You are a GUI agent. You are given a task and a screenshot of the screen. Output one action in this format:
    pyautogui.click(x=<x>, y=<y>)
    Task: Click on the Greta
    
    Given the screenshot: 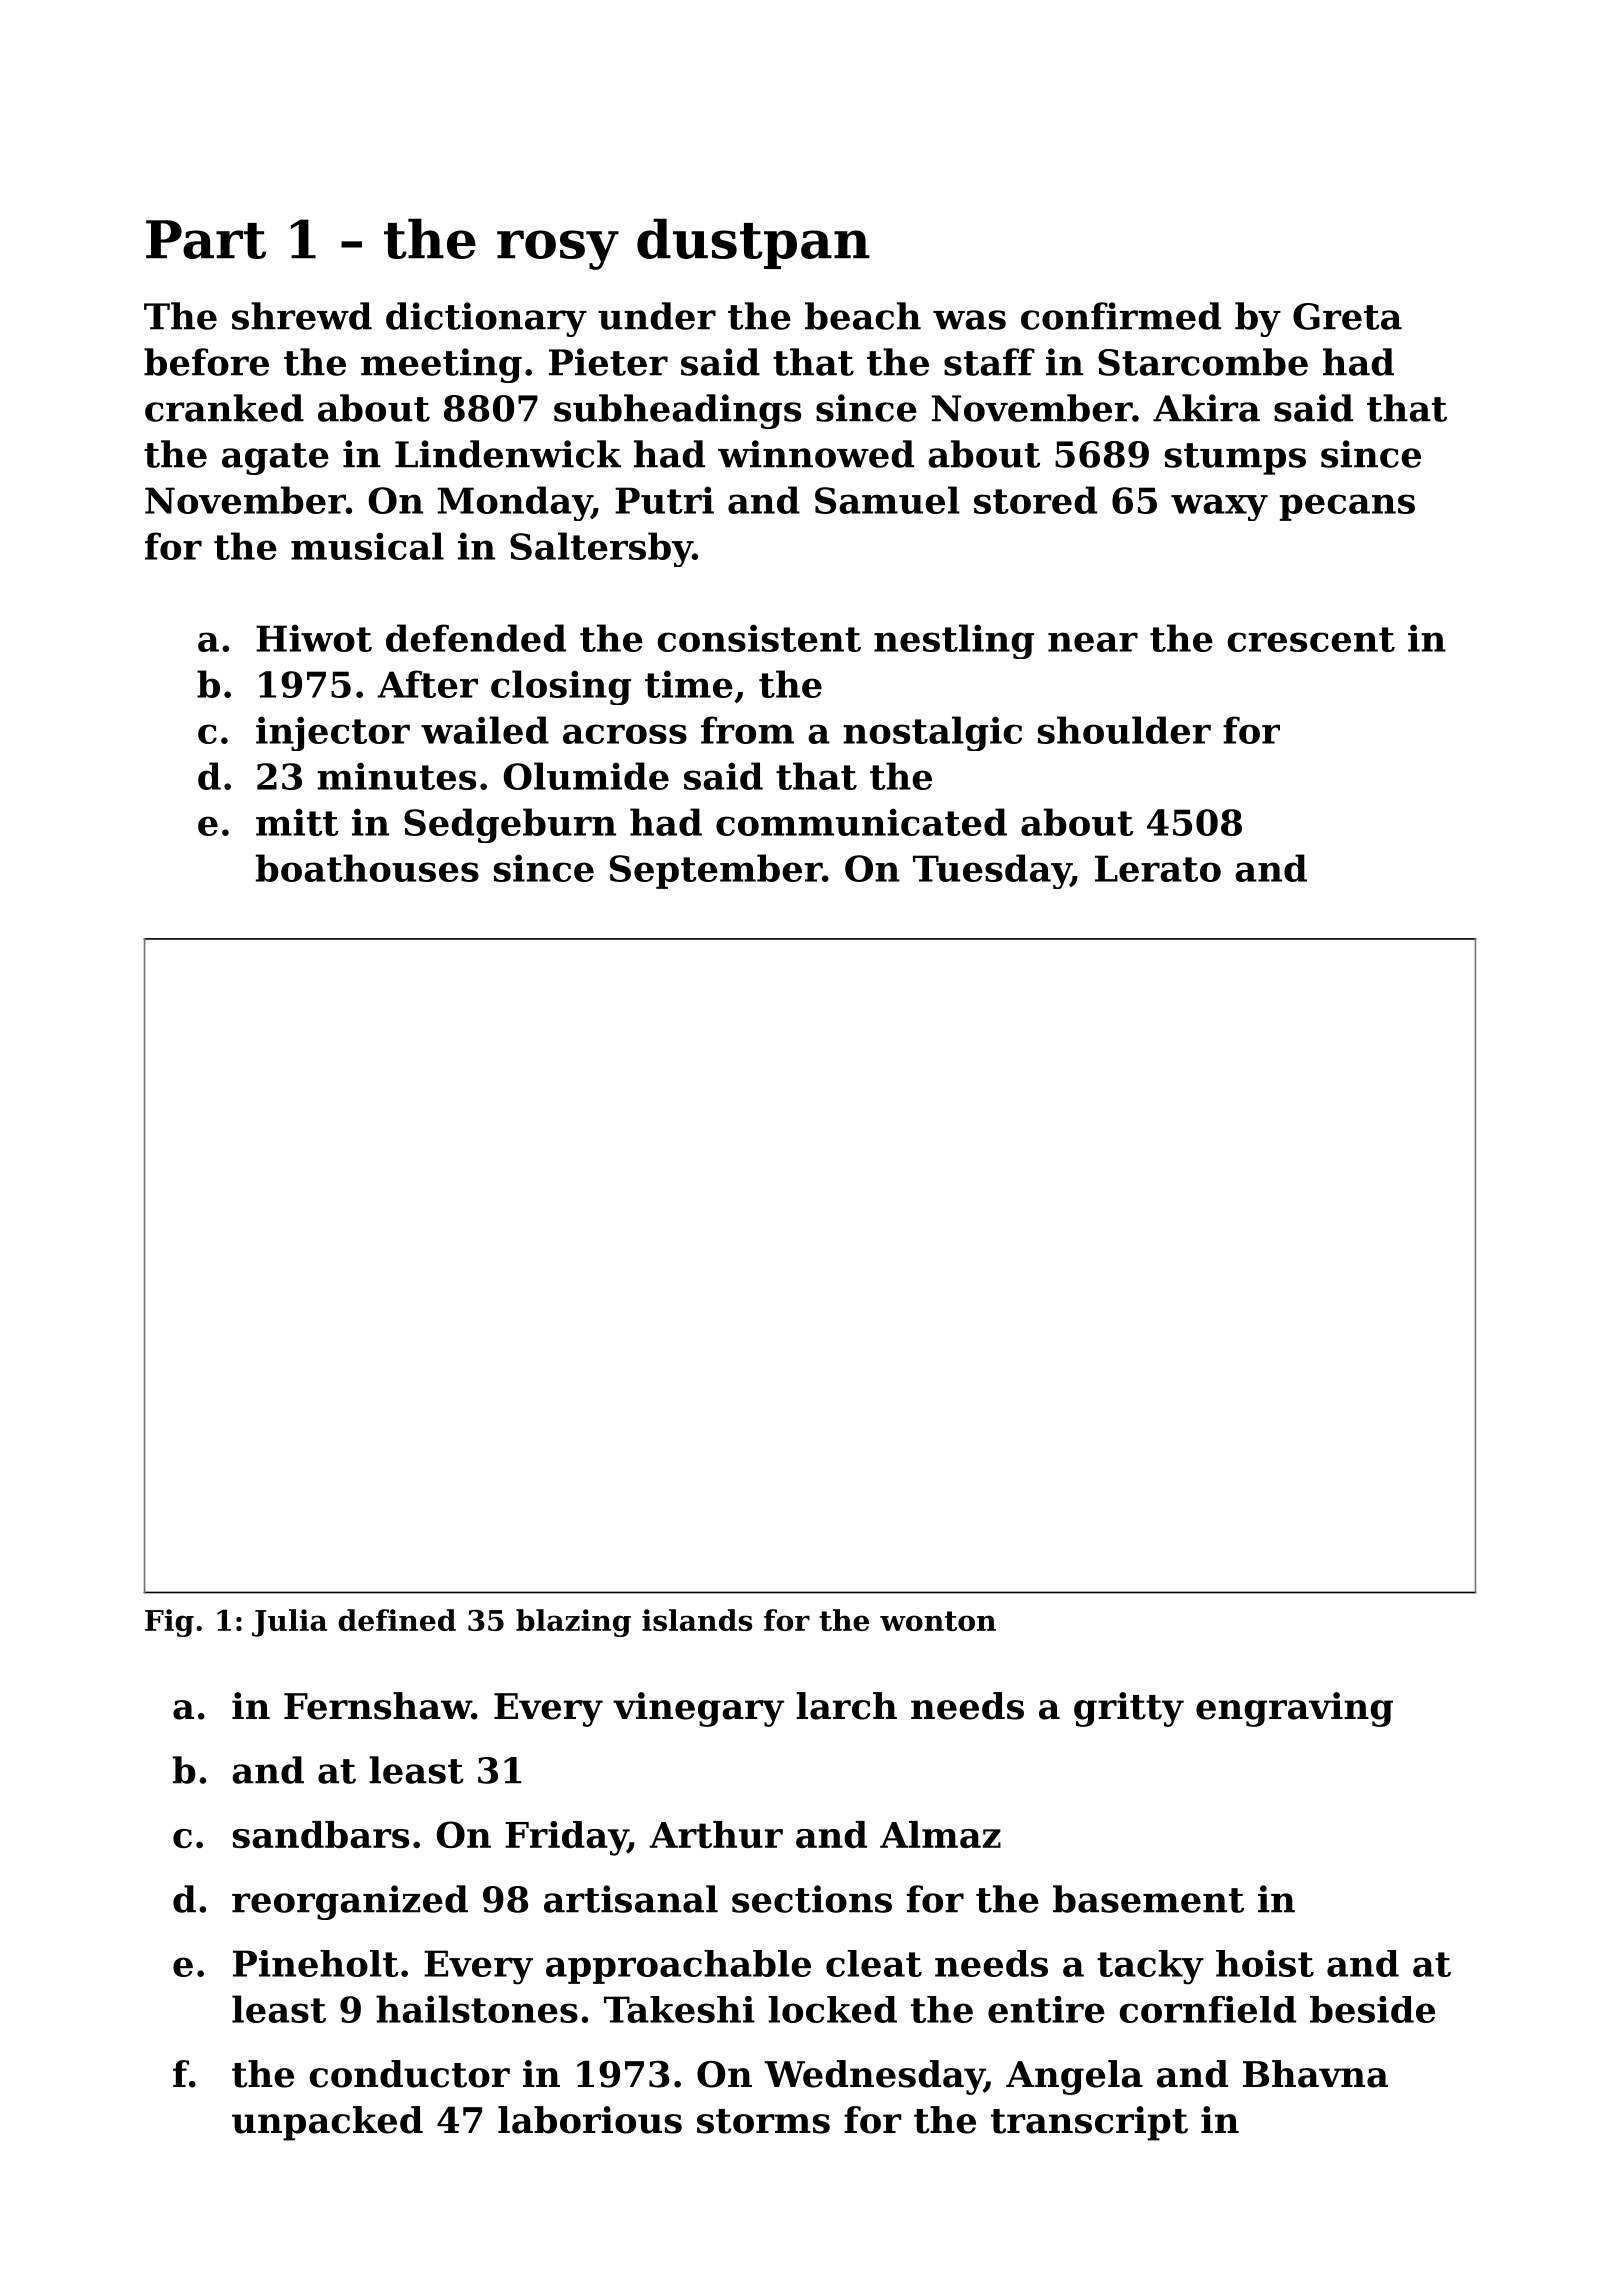 What is the action you would take?
    pyautogui.click(x=1347, y=316)
